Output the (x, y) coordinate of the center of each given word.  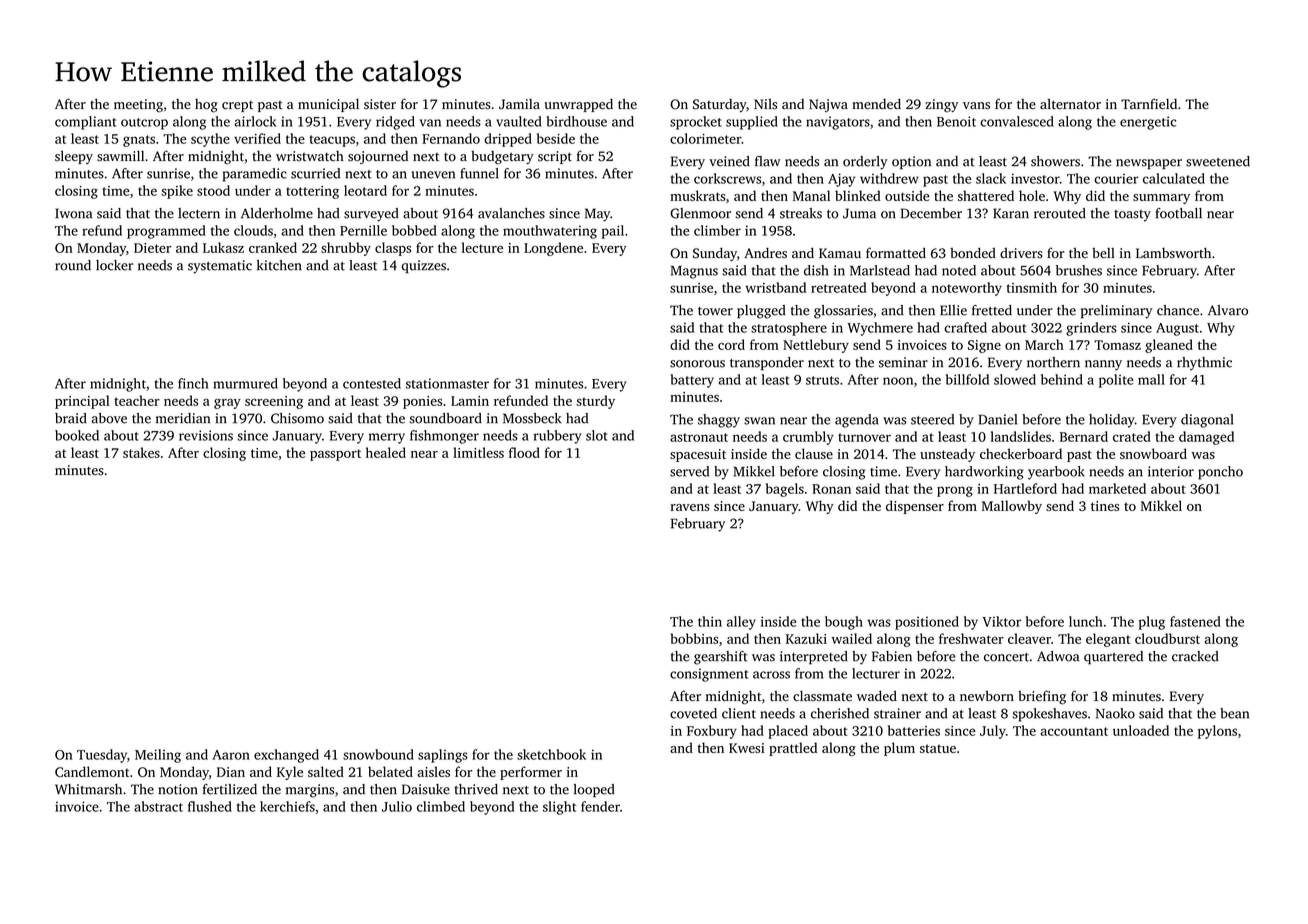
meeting (138, 106)
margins (310, 791)
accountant (1074, 731)
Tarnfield (1149, 103)
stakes (141, 452)
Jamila (519, 104)
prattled (793, 749)
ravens (690, 507)
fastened (1195, 621)
